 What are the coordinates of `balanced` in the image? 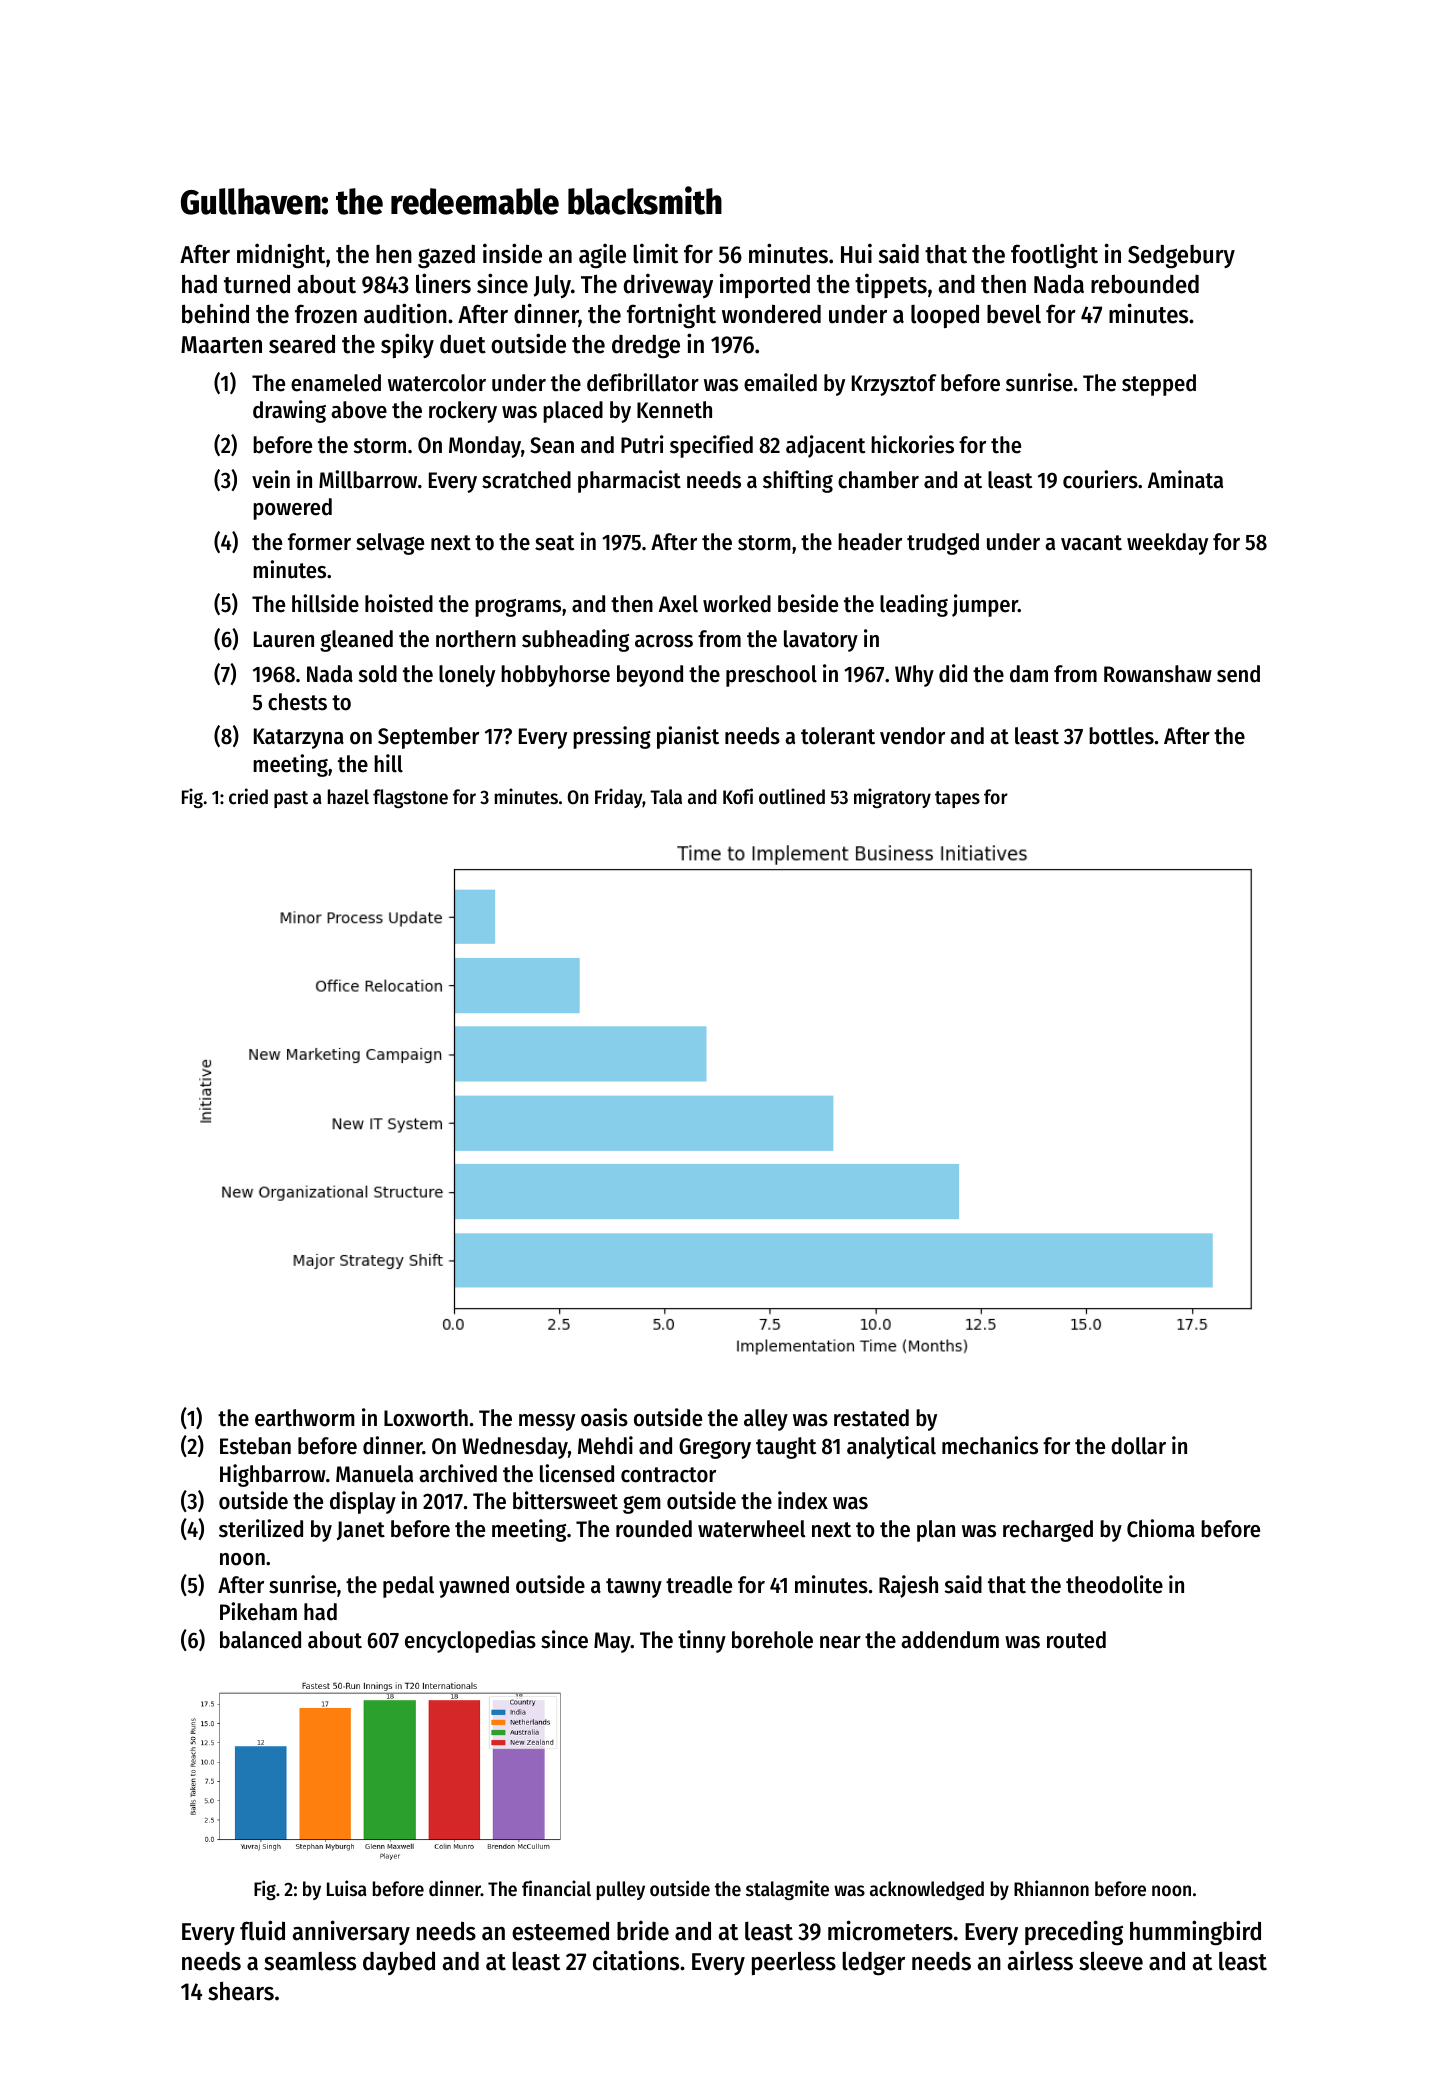 It's located at (260, 1640).
